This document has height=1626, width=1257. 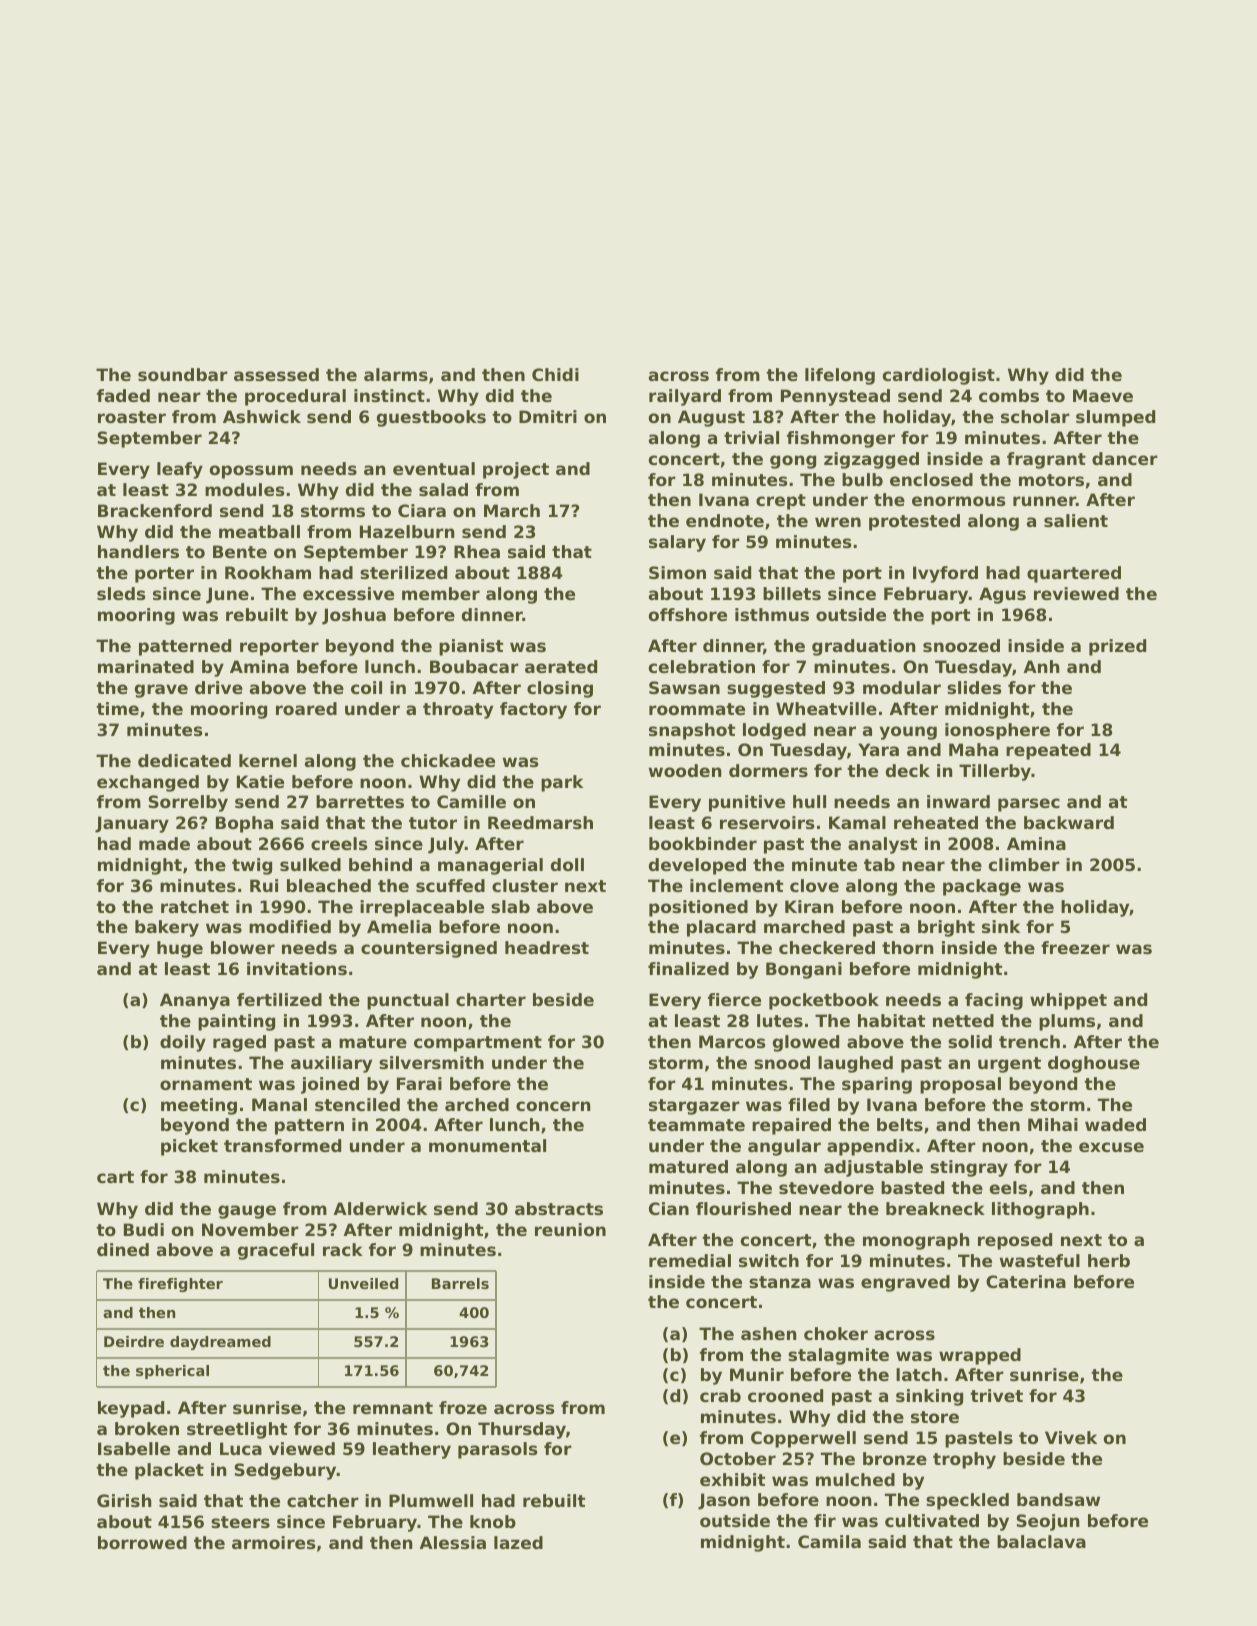 I want to click on herb, so click(x=1109, y=1260).
